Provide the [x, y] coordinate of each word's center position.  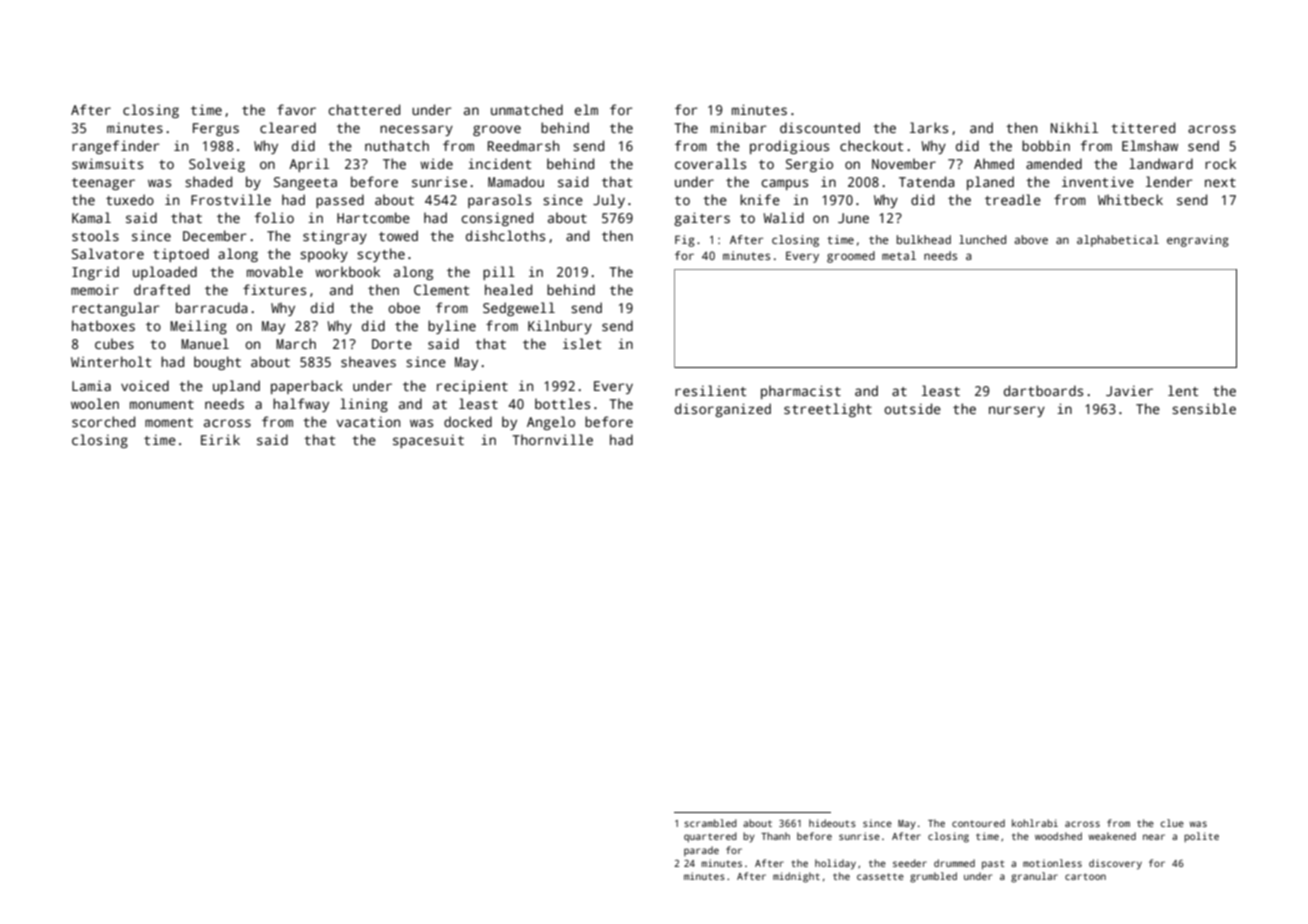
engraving [1198, 241]
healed [508, 289]
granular [1034, 877]
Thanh [775, 836]
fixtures [274, 289]
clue [1172, 823]
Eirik [220, 439]
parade [701, 851]
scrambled [710, 823]
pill [499, 273]
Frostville [231, 199]
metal [899, 255]
